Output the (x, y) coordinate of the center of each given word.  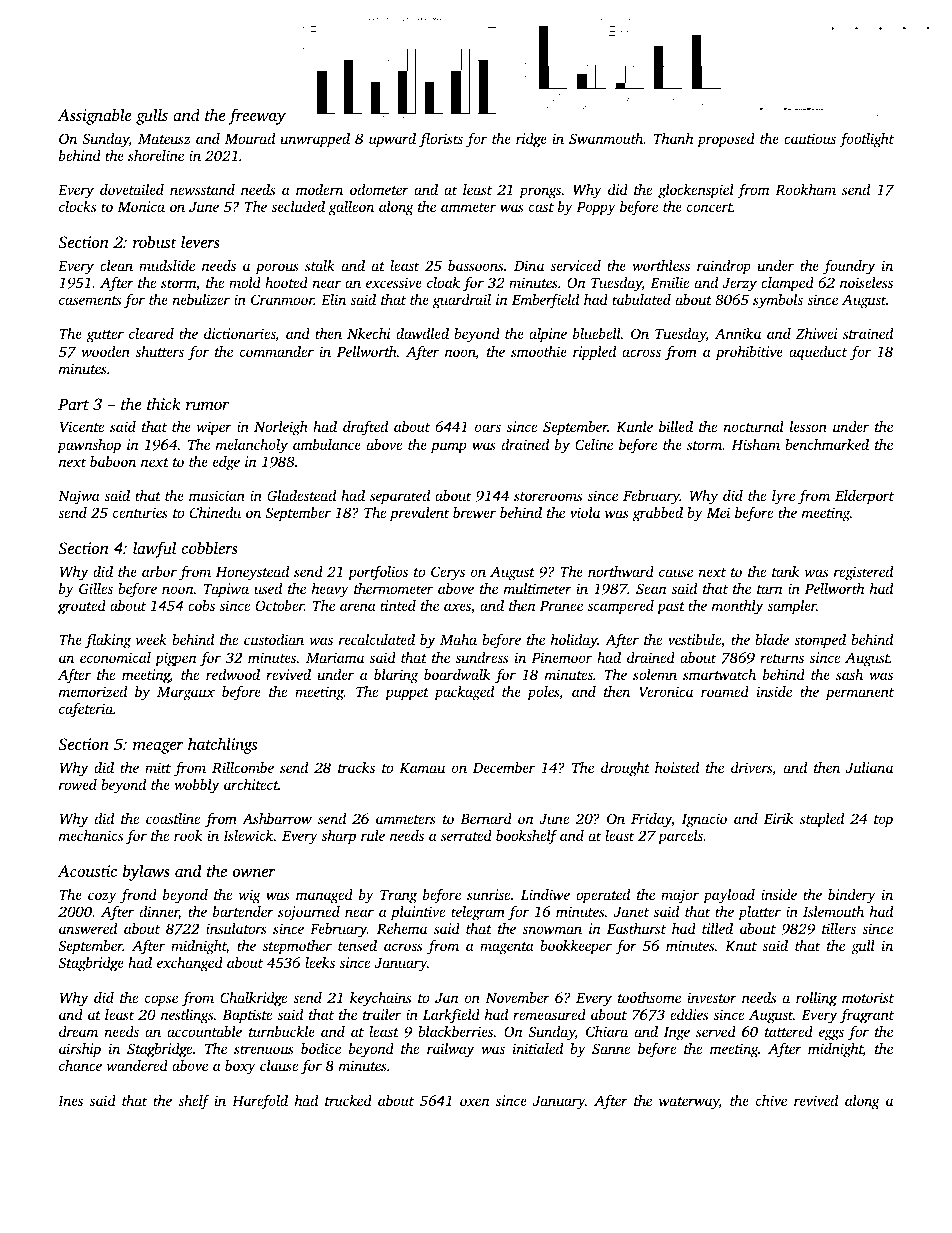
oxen (475, 1102)
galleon (351, 208)
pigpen (176, 659)
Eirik (779, 818)
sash (849, 674)
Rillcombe (243, 767)
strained (868, 333)
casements (90, 300)
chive (771, 1100)
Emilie (669, 282)
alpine (548, 335)
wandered (137, 1065)
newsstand (202, 189)
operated (603, 896)
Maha (458, 639)
